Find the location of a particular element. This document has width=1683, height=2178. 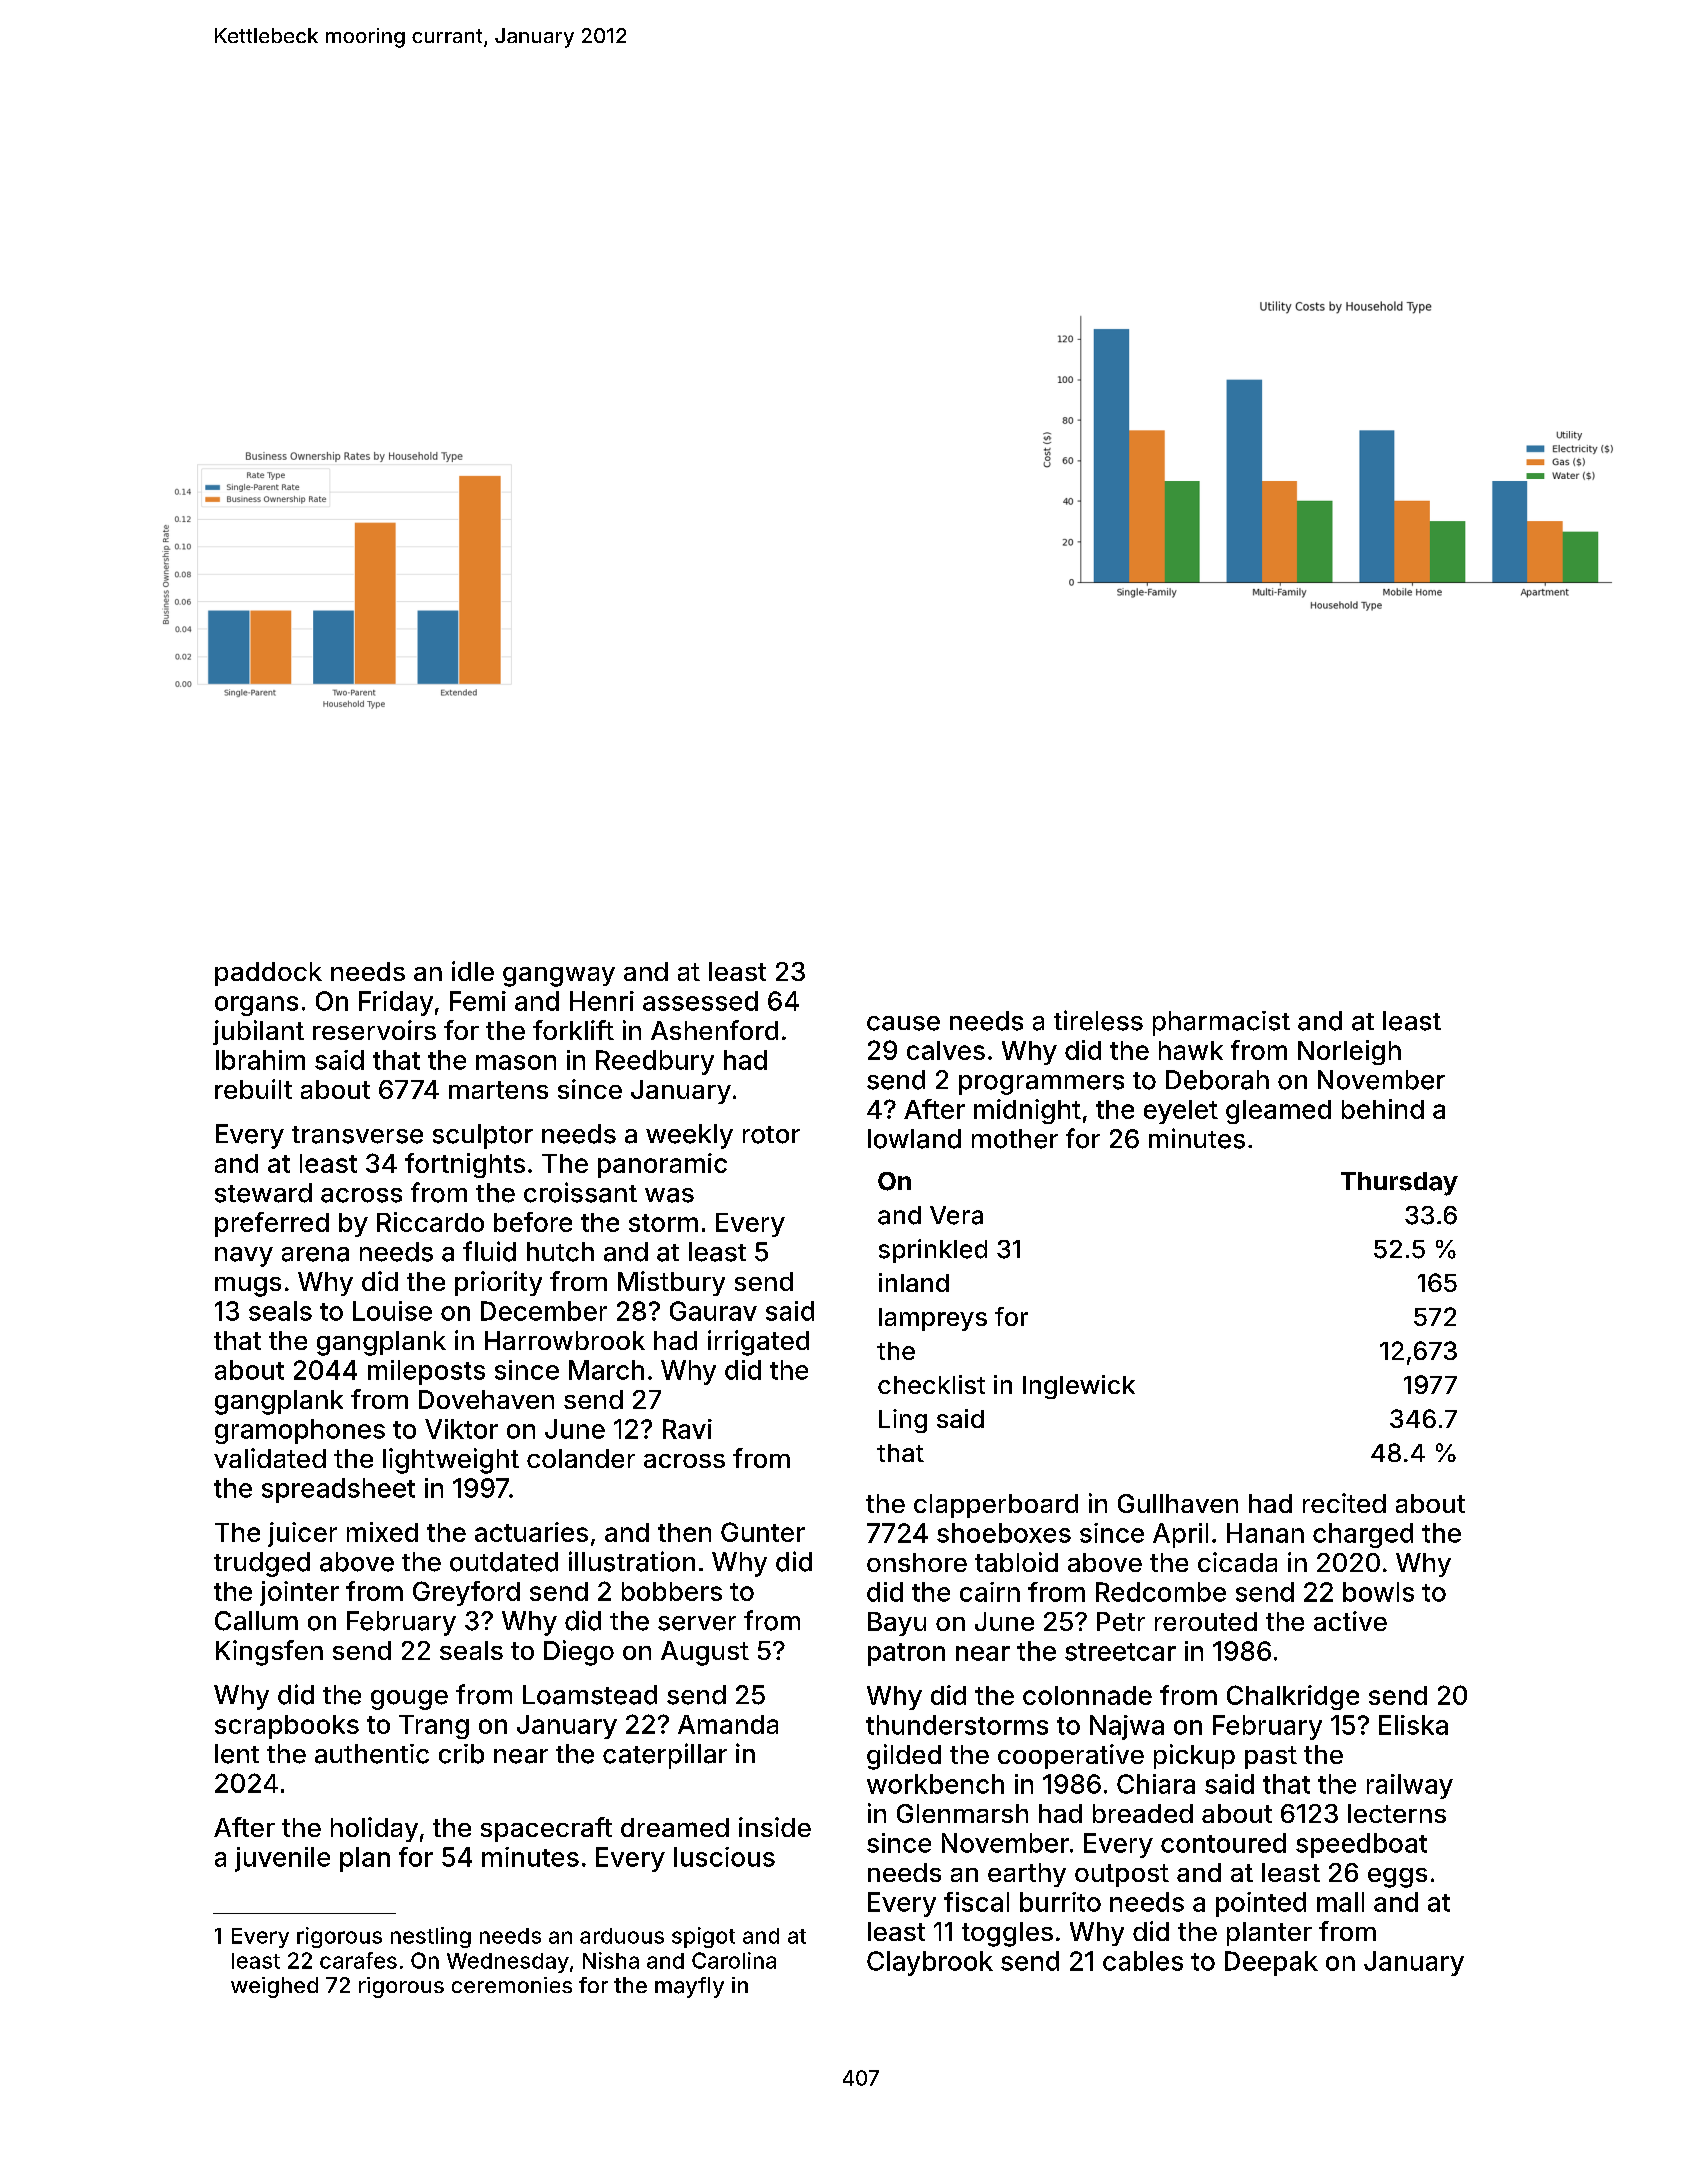

assessed is located at coordinates (700, 1001).
